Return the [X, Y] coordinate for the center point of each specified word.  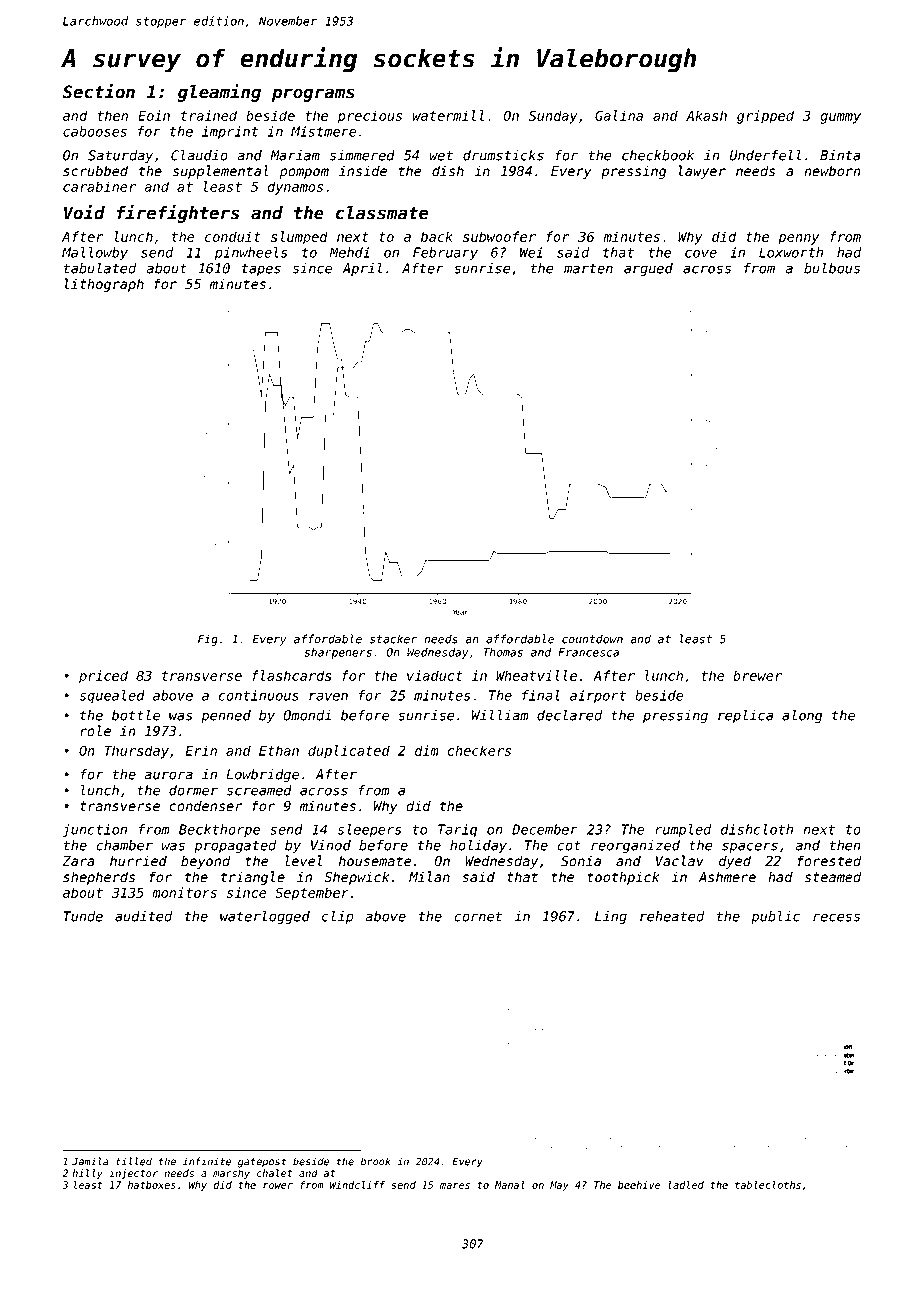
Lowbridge [262, 776]
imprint [230, 133]
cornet [478, 917]
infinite [207, 1161]
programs [313, 95]
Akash [706, 115]
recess [836, 917]
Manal [510, 1185]
